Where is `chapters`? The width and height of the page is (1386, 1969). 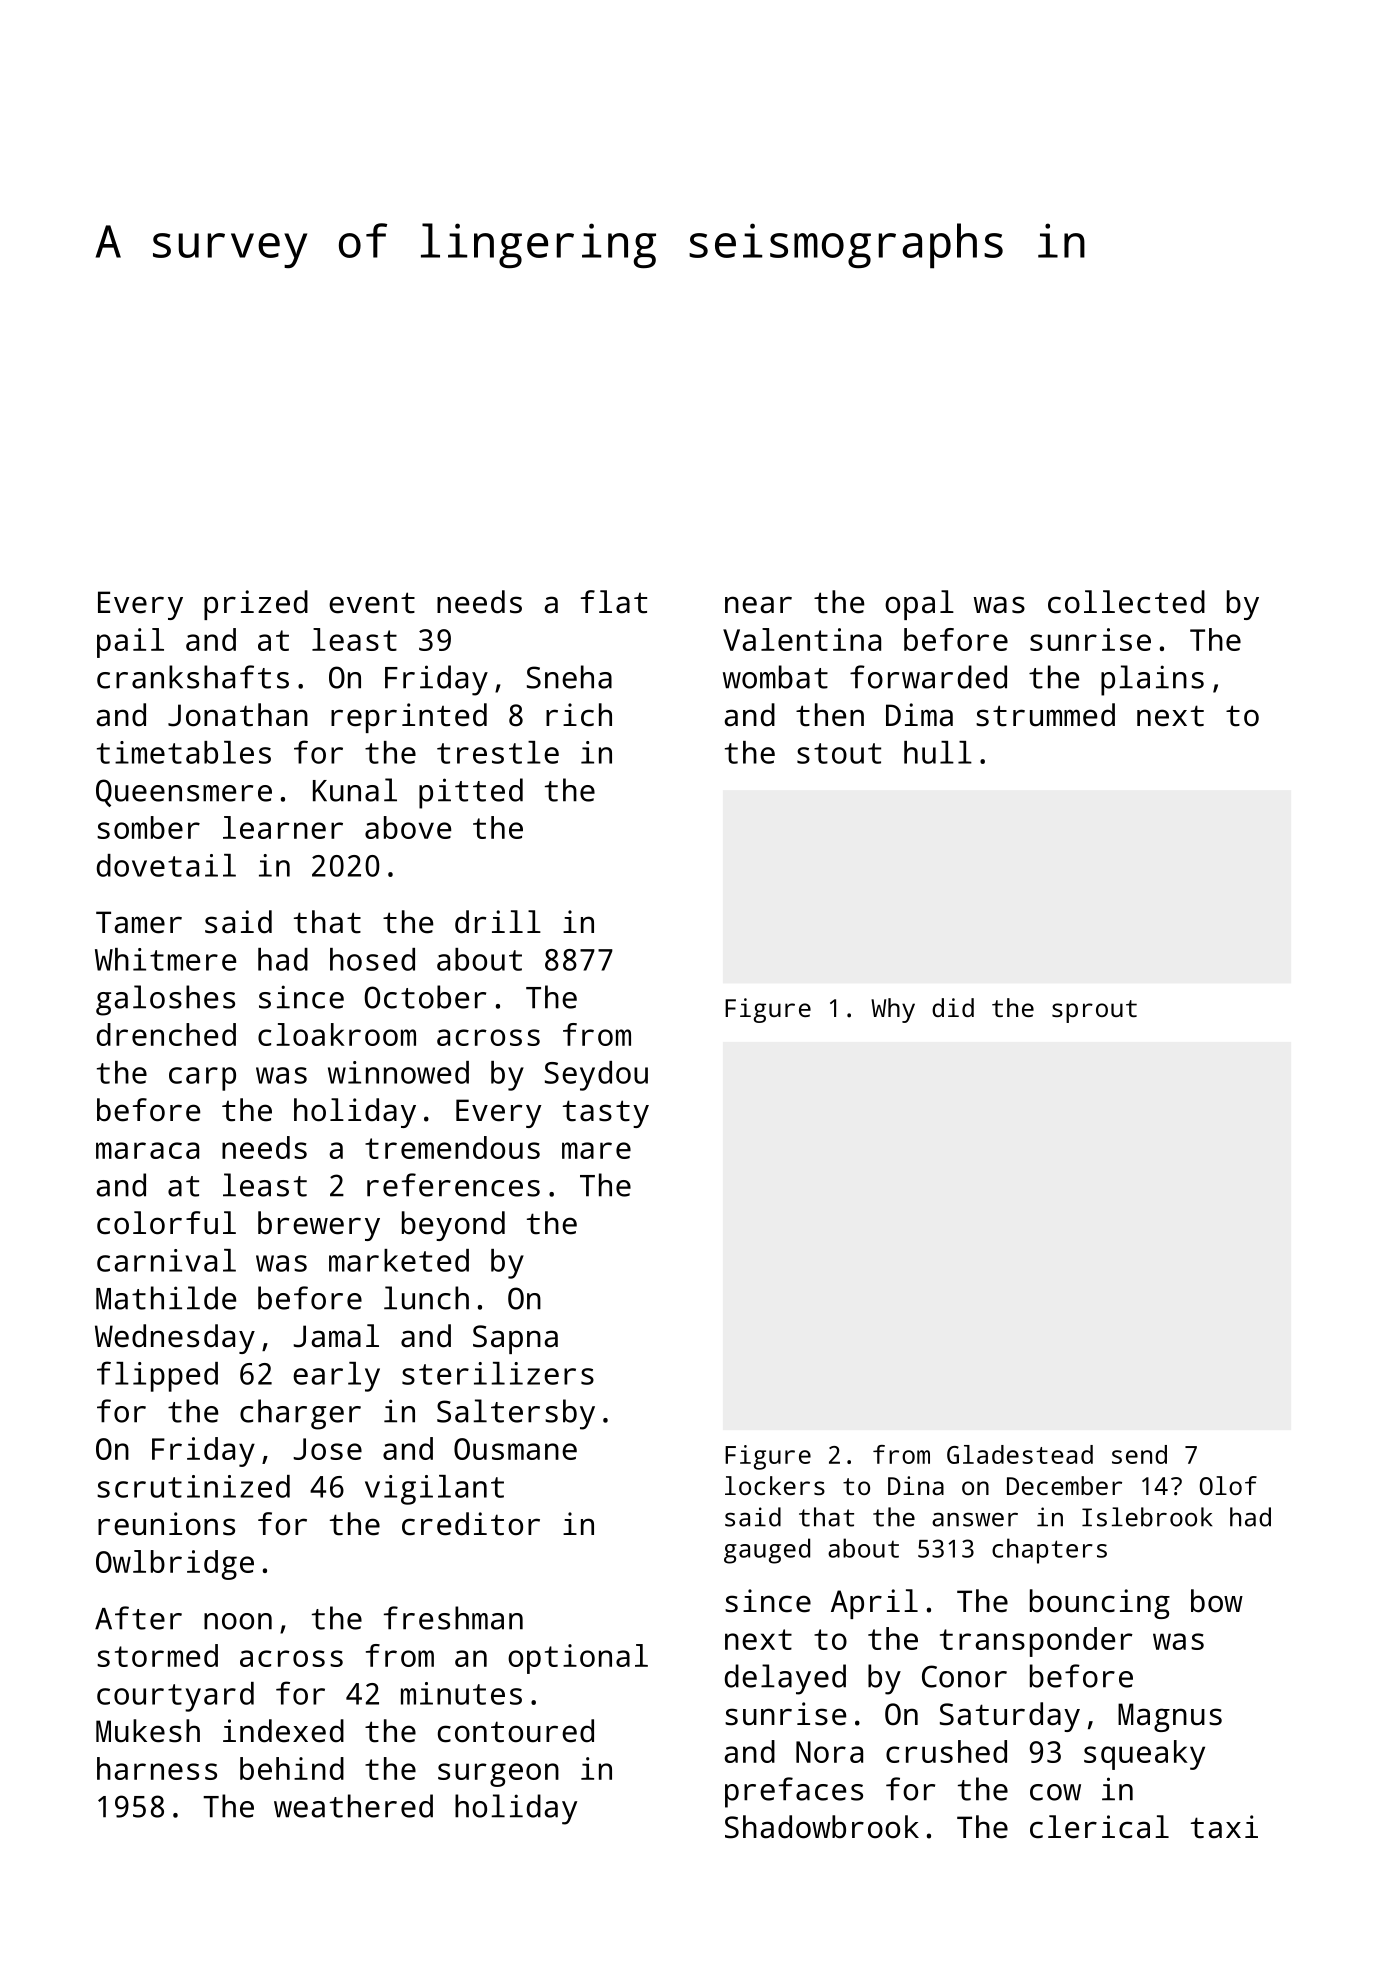 chapters is located at coordinates (1049, 1551).
